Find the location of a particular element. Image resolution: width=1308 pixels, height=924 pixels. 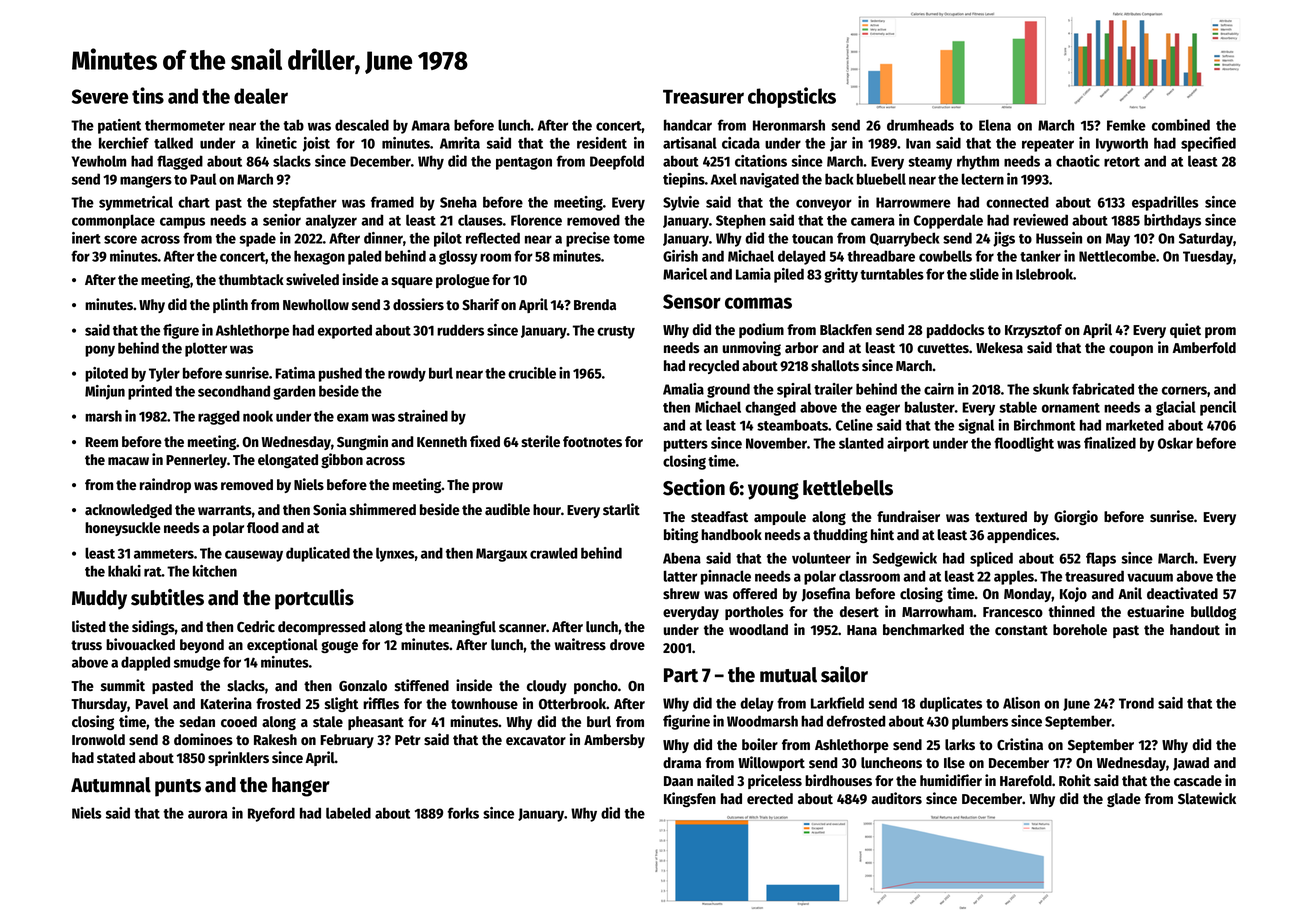

Stephen is located at coordinates (741, 221).
